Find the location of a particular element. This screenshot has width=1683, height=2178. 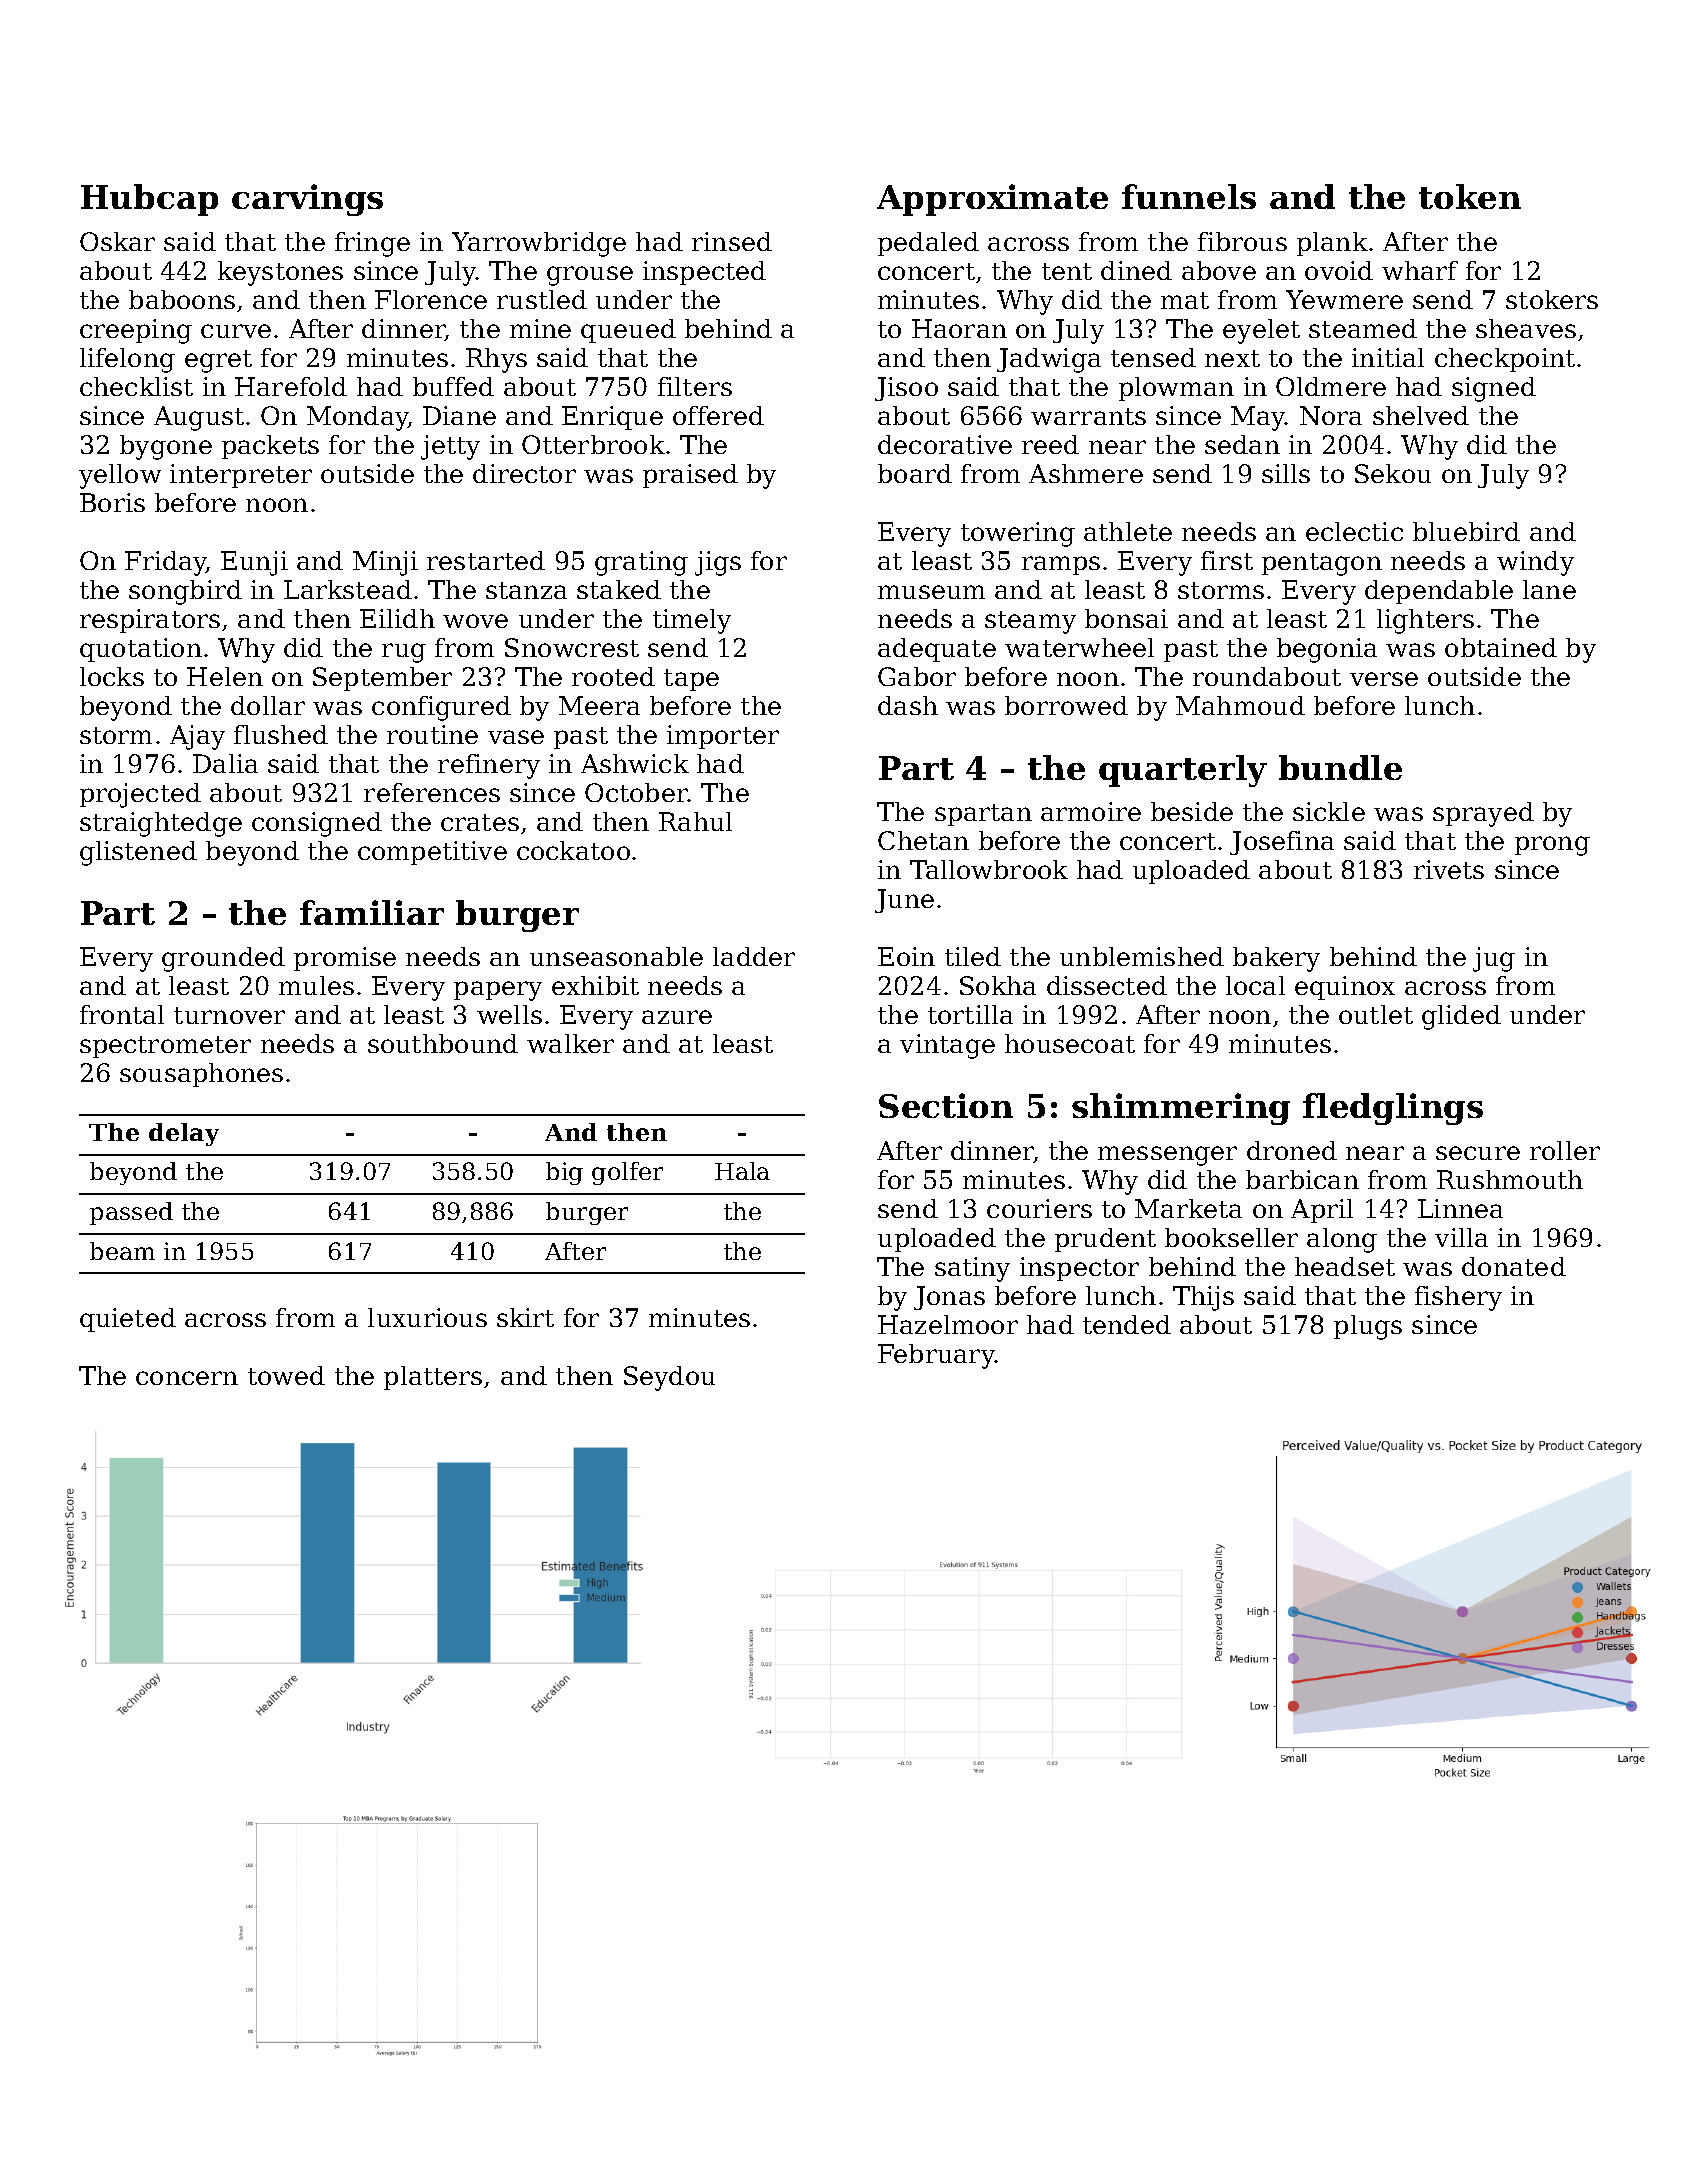

big is located at coordinates (564, 1173).
